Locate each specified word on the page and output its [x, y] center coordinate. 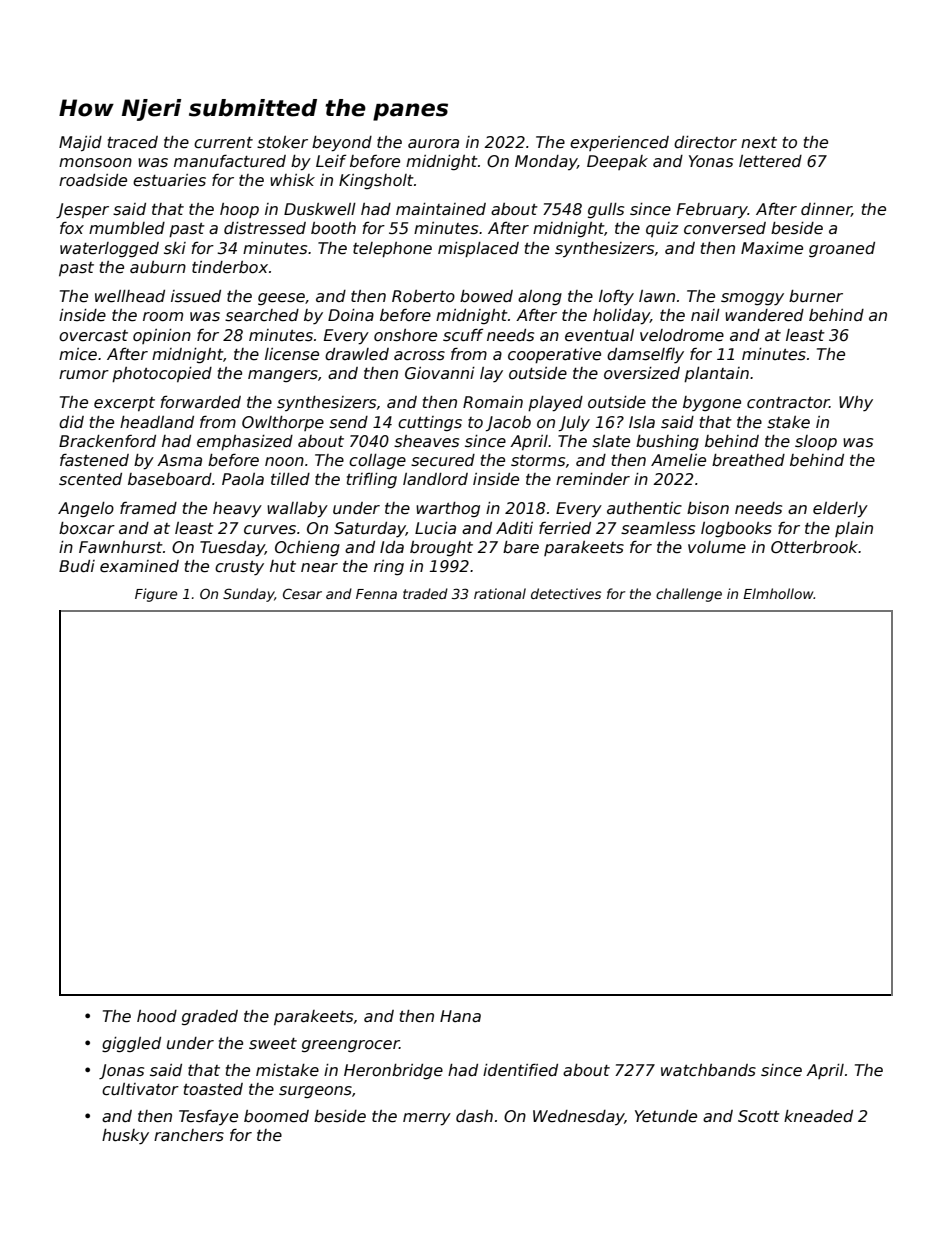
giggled [131, 1044]
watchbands [708, 1070]
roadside [93, 180]
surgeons [315, 1092]
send [348, 422]
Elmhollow [778, 593]
